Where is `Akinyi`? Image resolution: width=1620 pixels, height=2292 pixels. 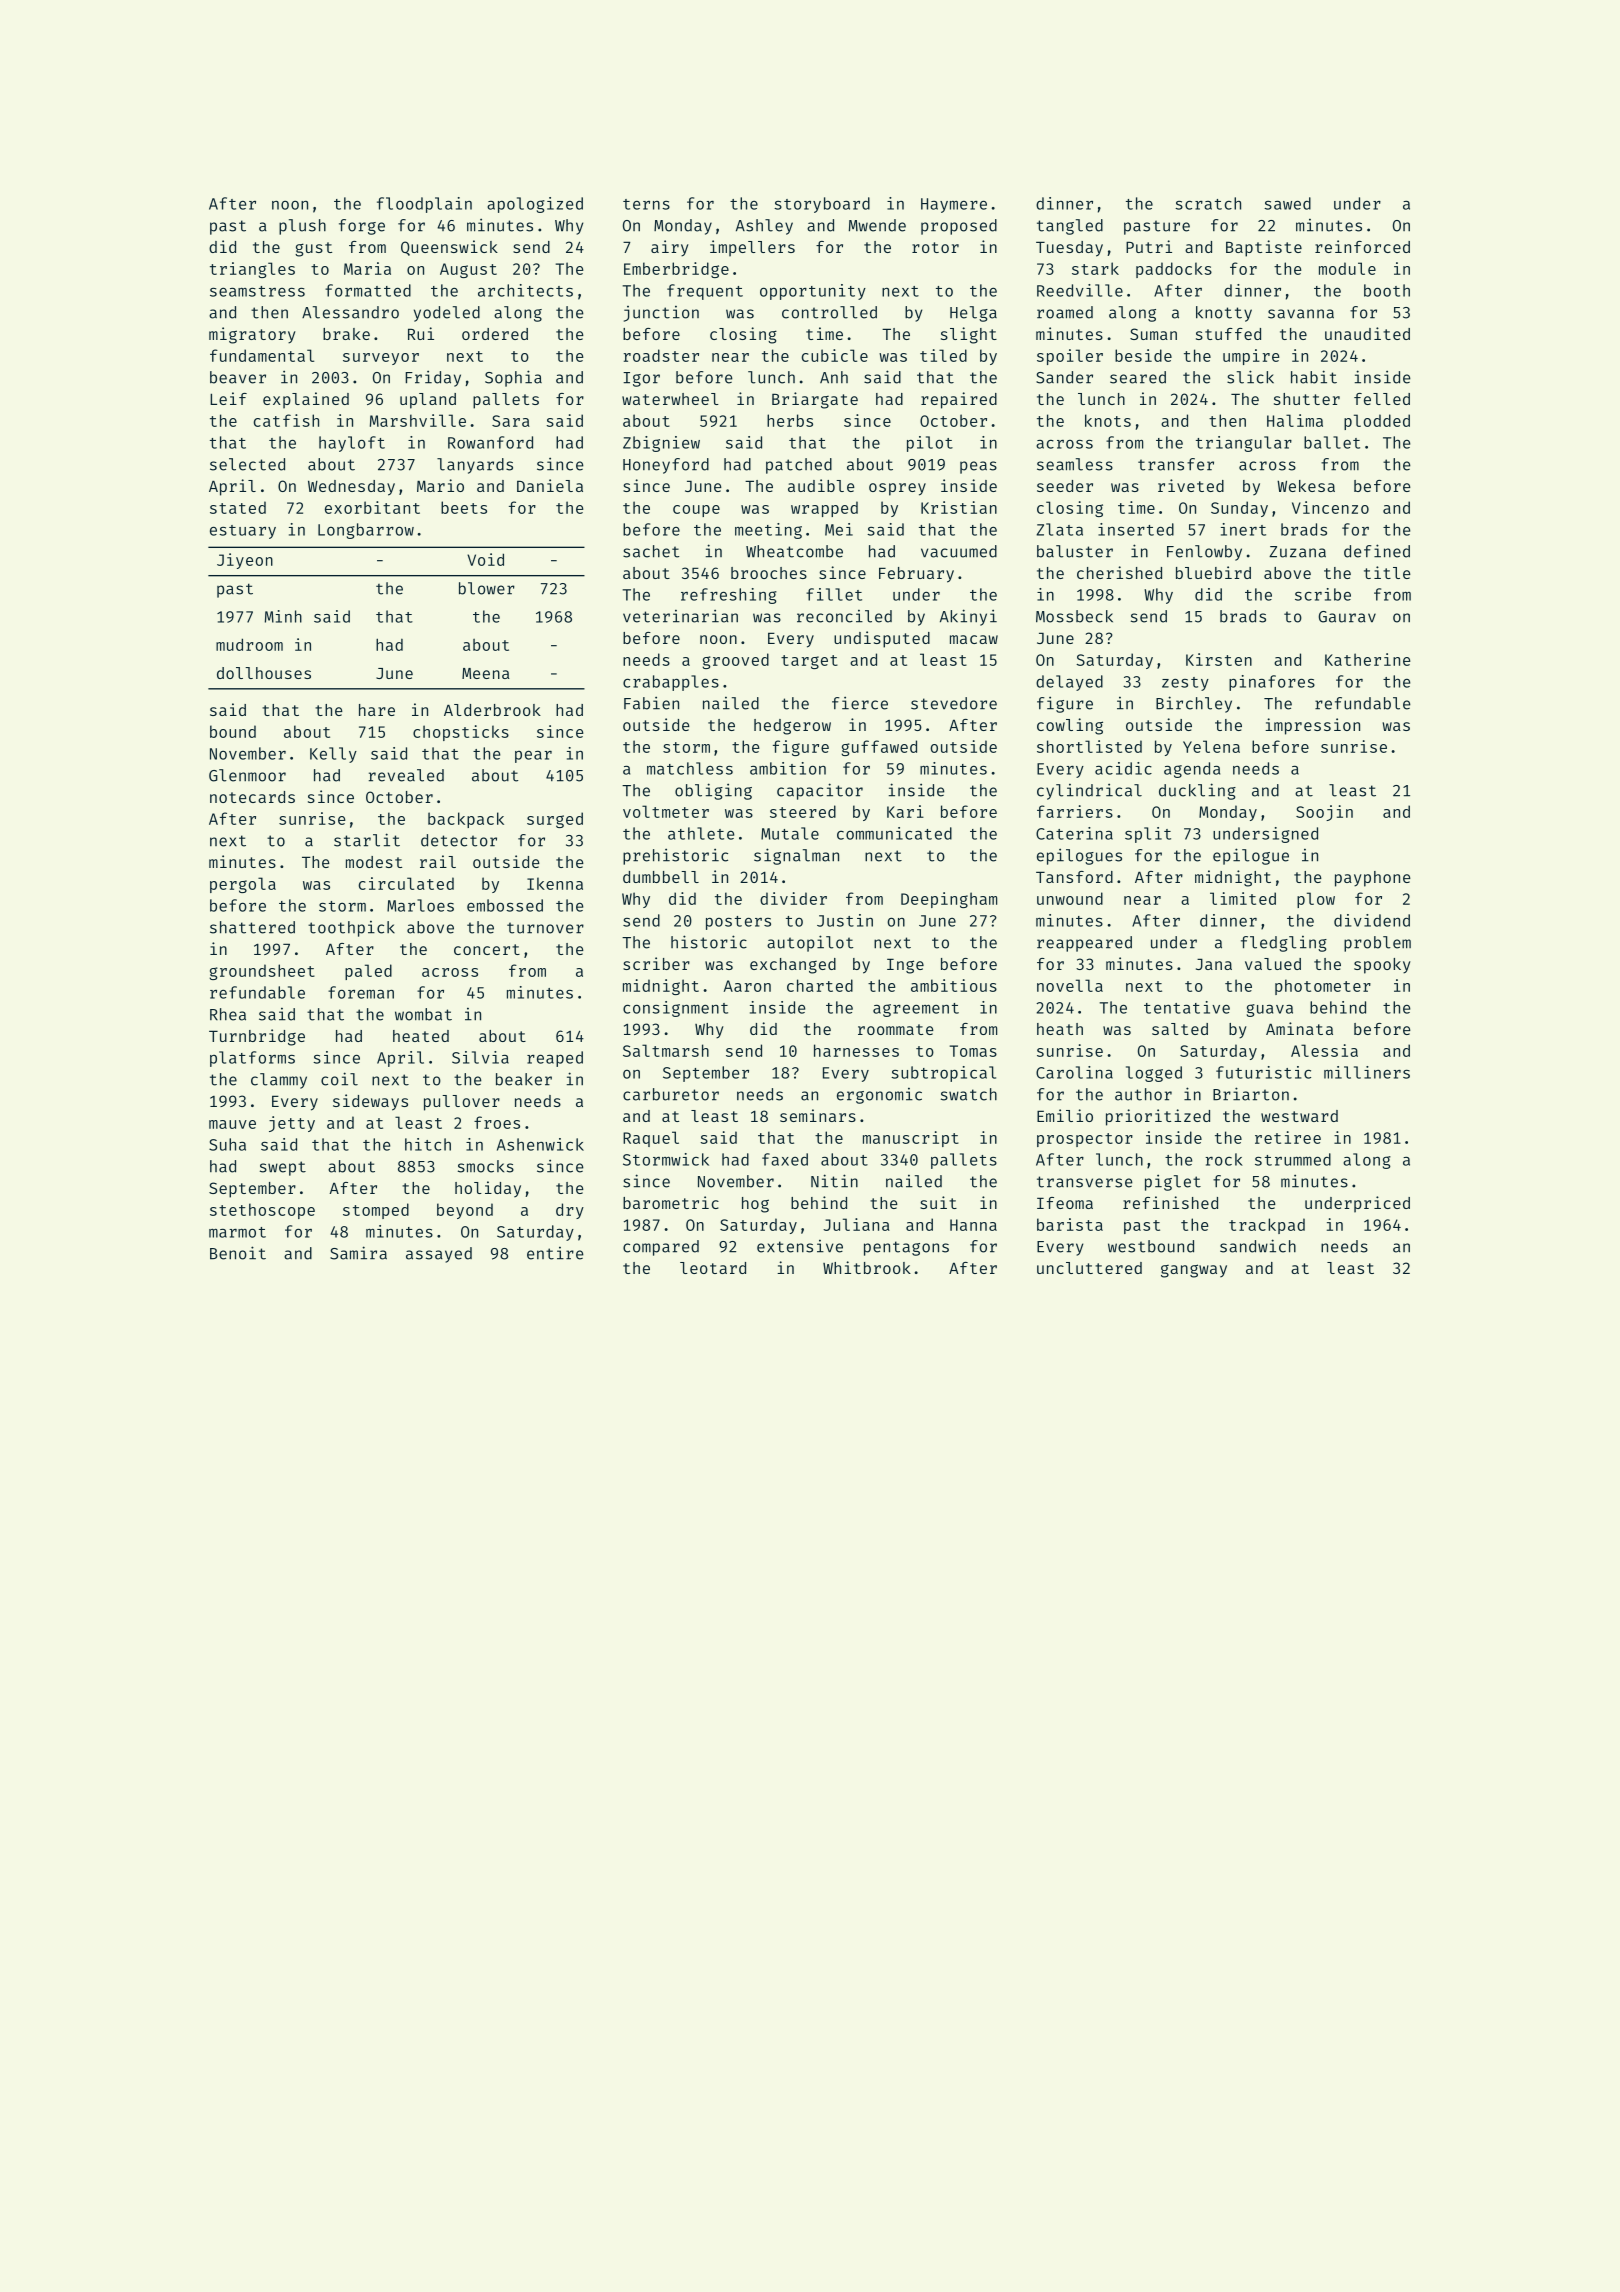
Akinyi is located at coordinates (968, 617).
